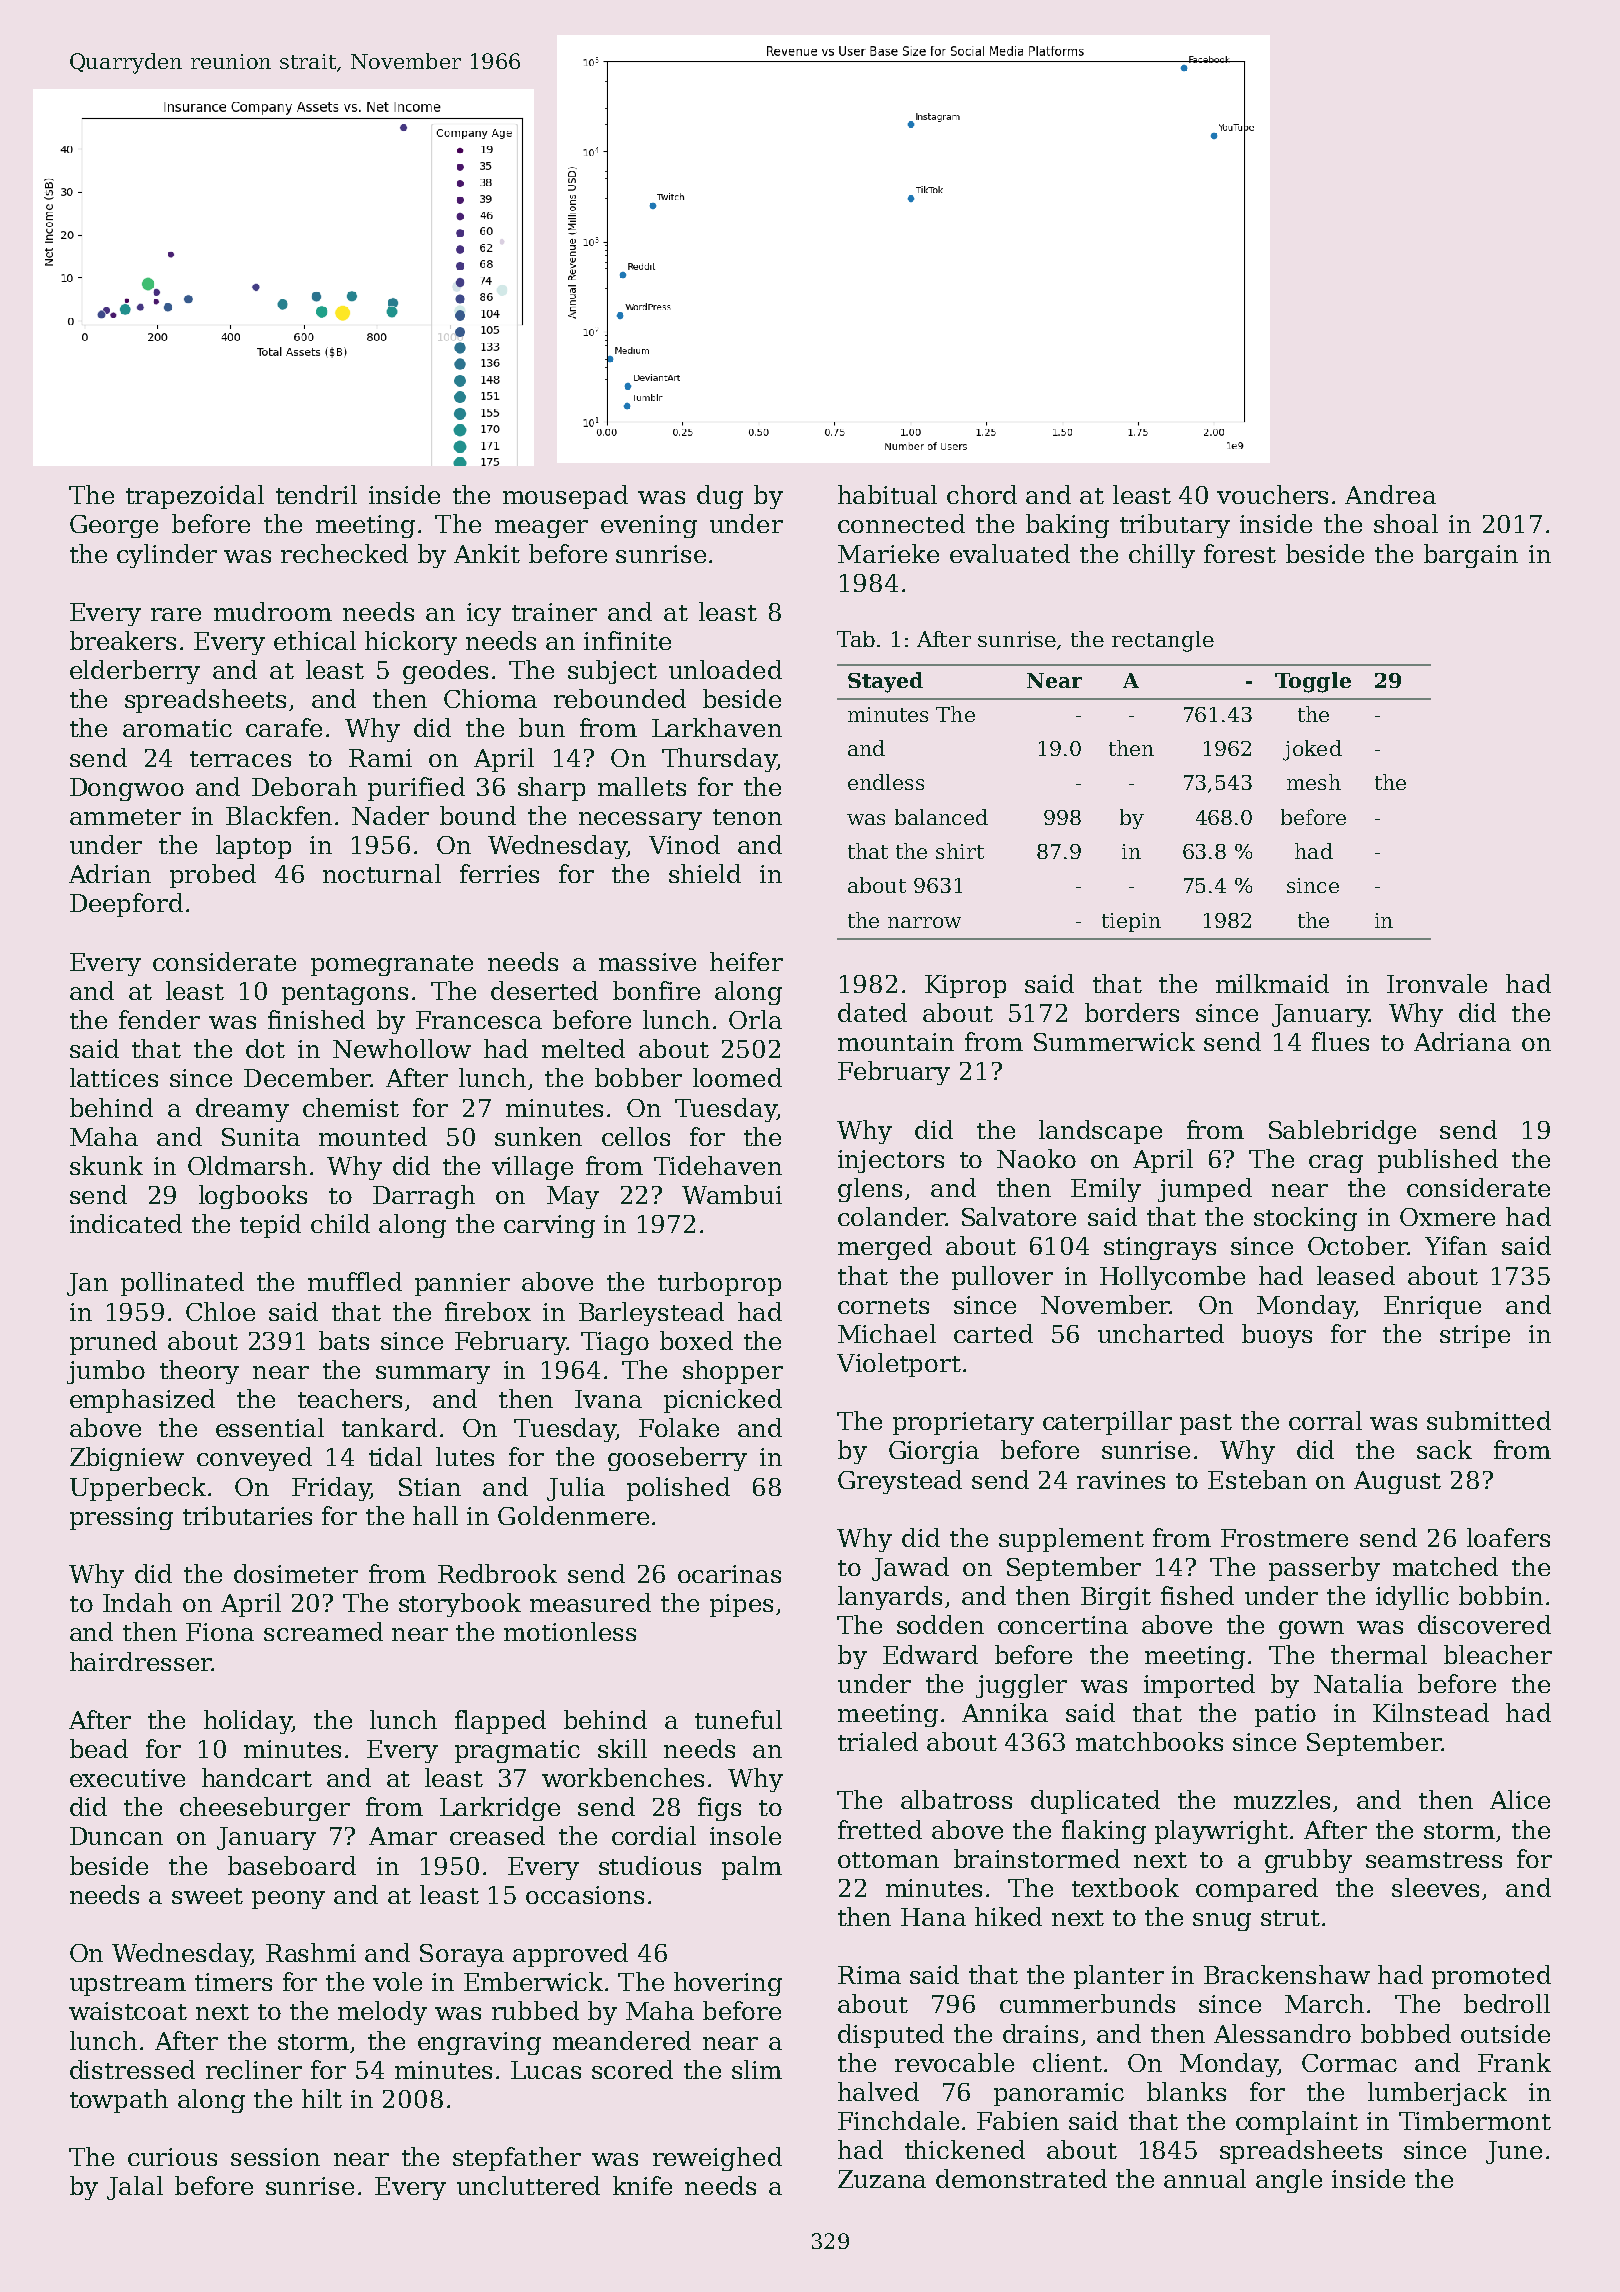 This screenshot has width=1620, height=2292. Describe the element at coordinates (642, 2185) in the screenshot. I see `knife` at that location.
